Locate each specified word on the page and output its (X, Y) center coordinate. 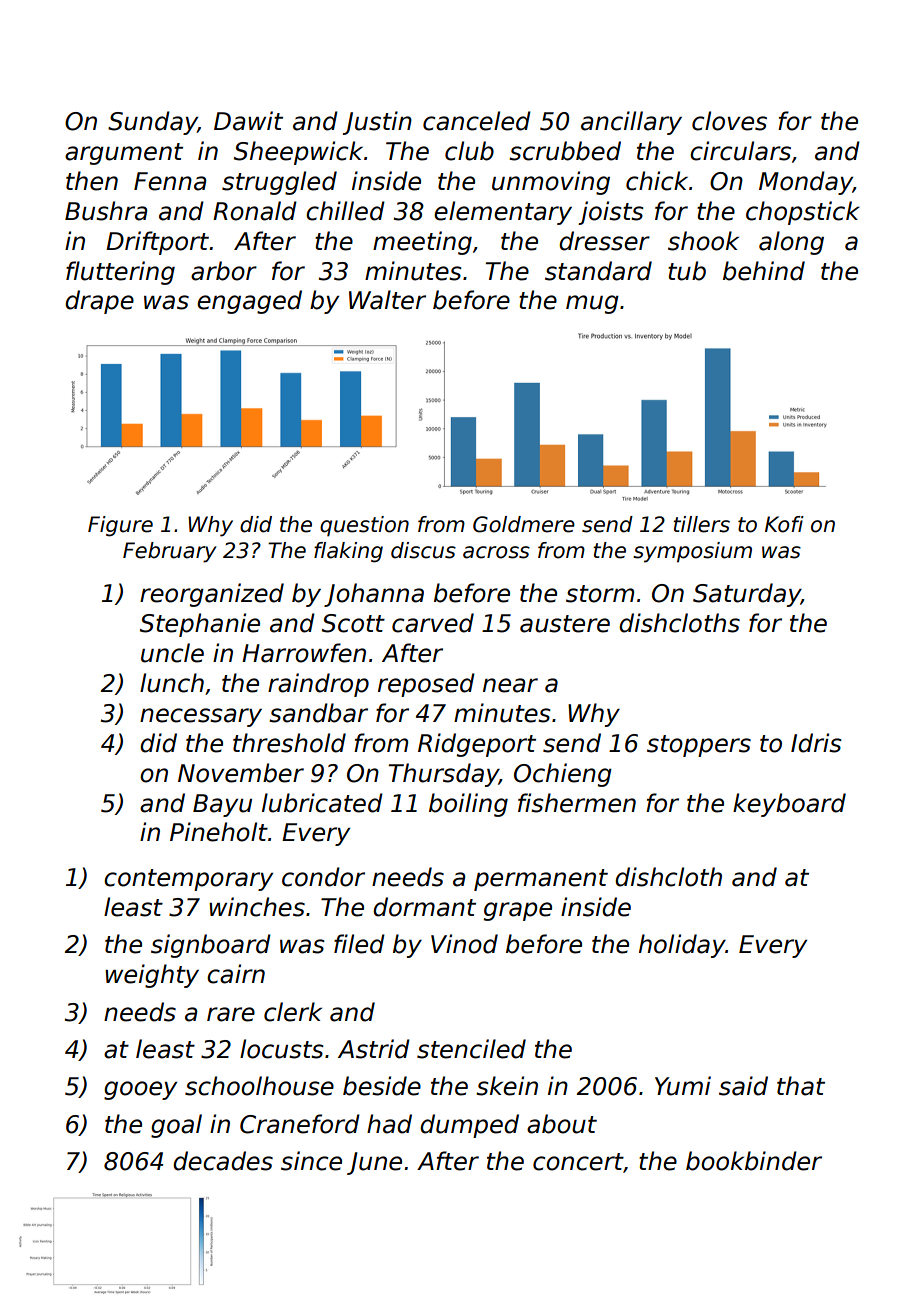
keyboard (789, 805)
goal (176, 1126)
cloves (729, 121)
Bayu (222, 805)
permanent (541, 880)
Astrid (374, 1049)
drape (99, 302)
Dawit (248, 121)
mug (592, 304)
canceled (477, 121)
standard (598, 271)
